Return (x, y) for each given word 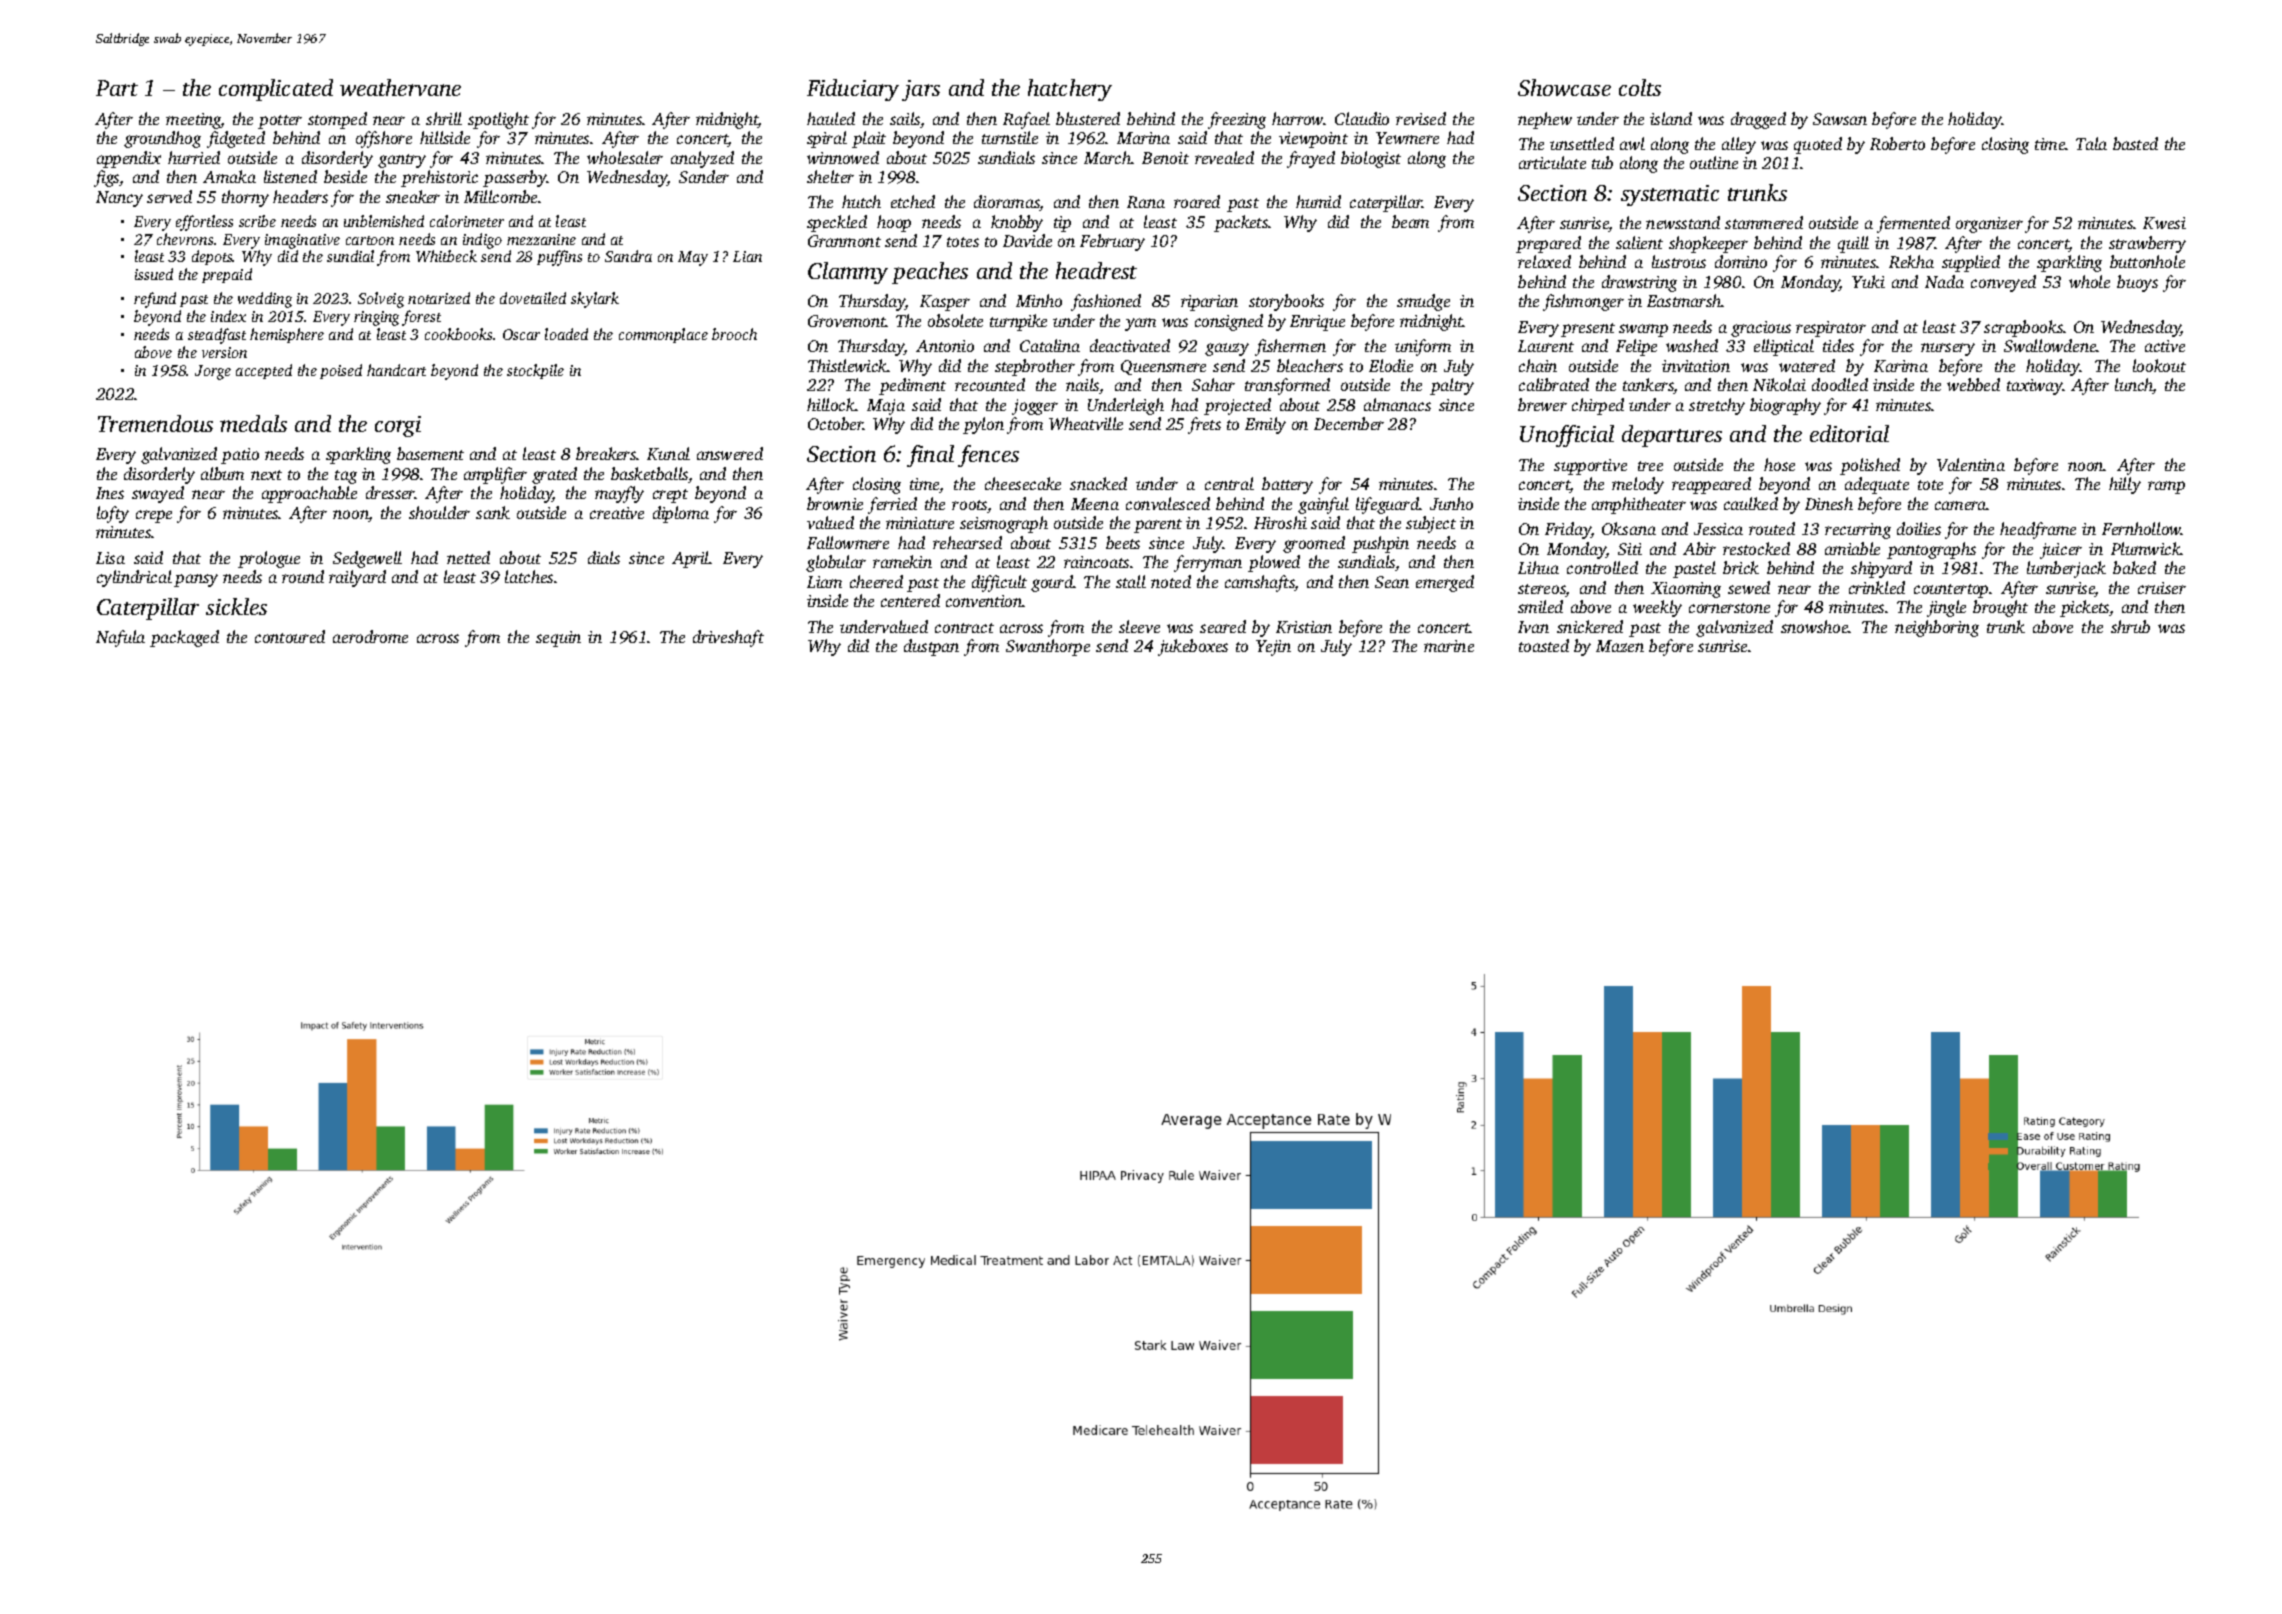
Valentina (1971, 464)
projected (1237, 406)
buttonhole (2147, 261)
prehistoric (439, 178)
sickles (236, 606)
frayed (1311, 159)
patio (240, 456)
